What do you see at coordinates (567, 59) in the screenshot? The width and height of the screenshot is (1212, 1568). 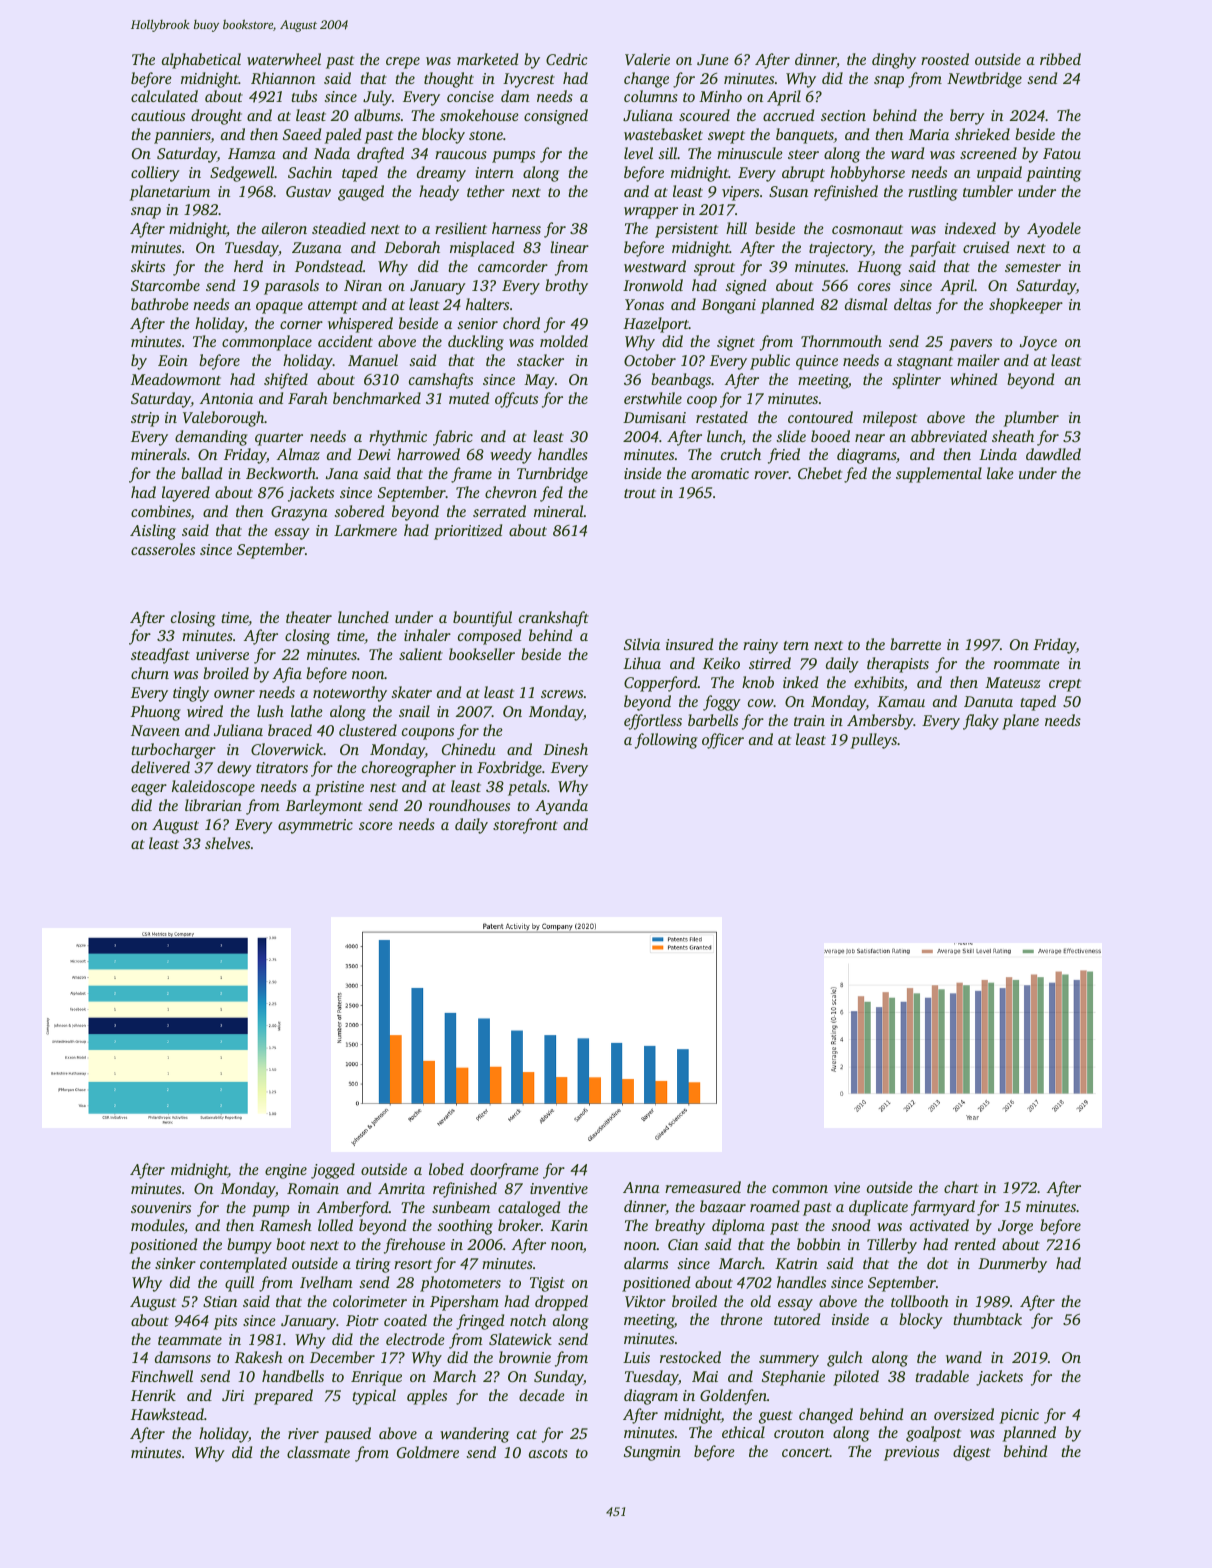 I see `Cedric` at bounding box center [567, 59].
